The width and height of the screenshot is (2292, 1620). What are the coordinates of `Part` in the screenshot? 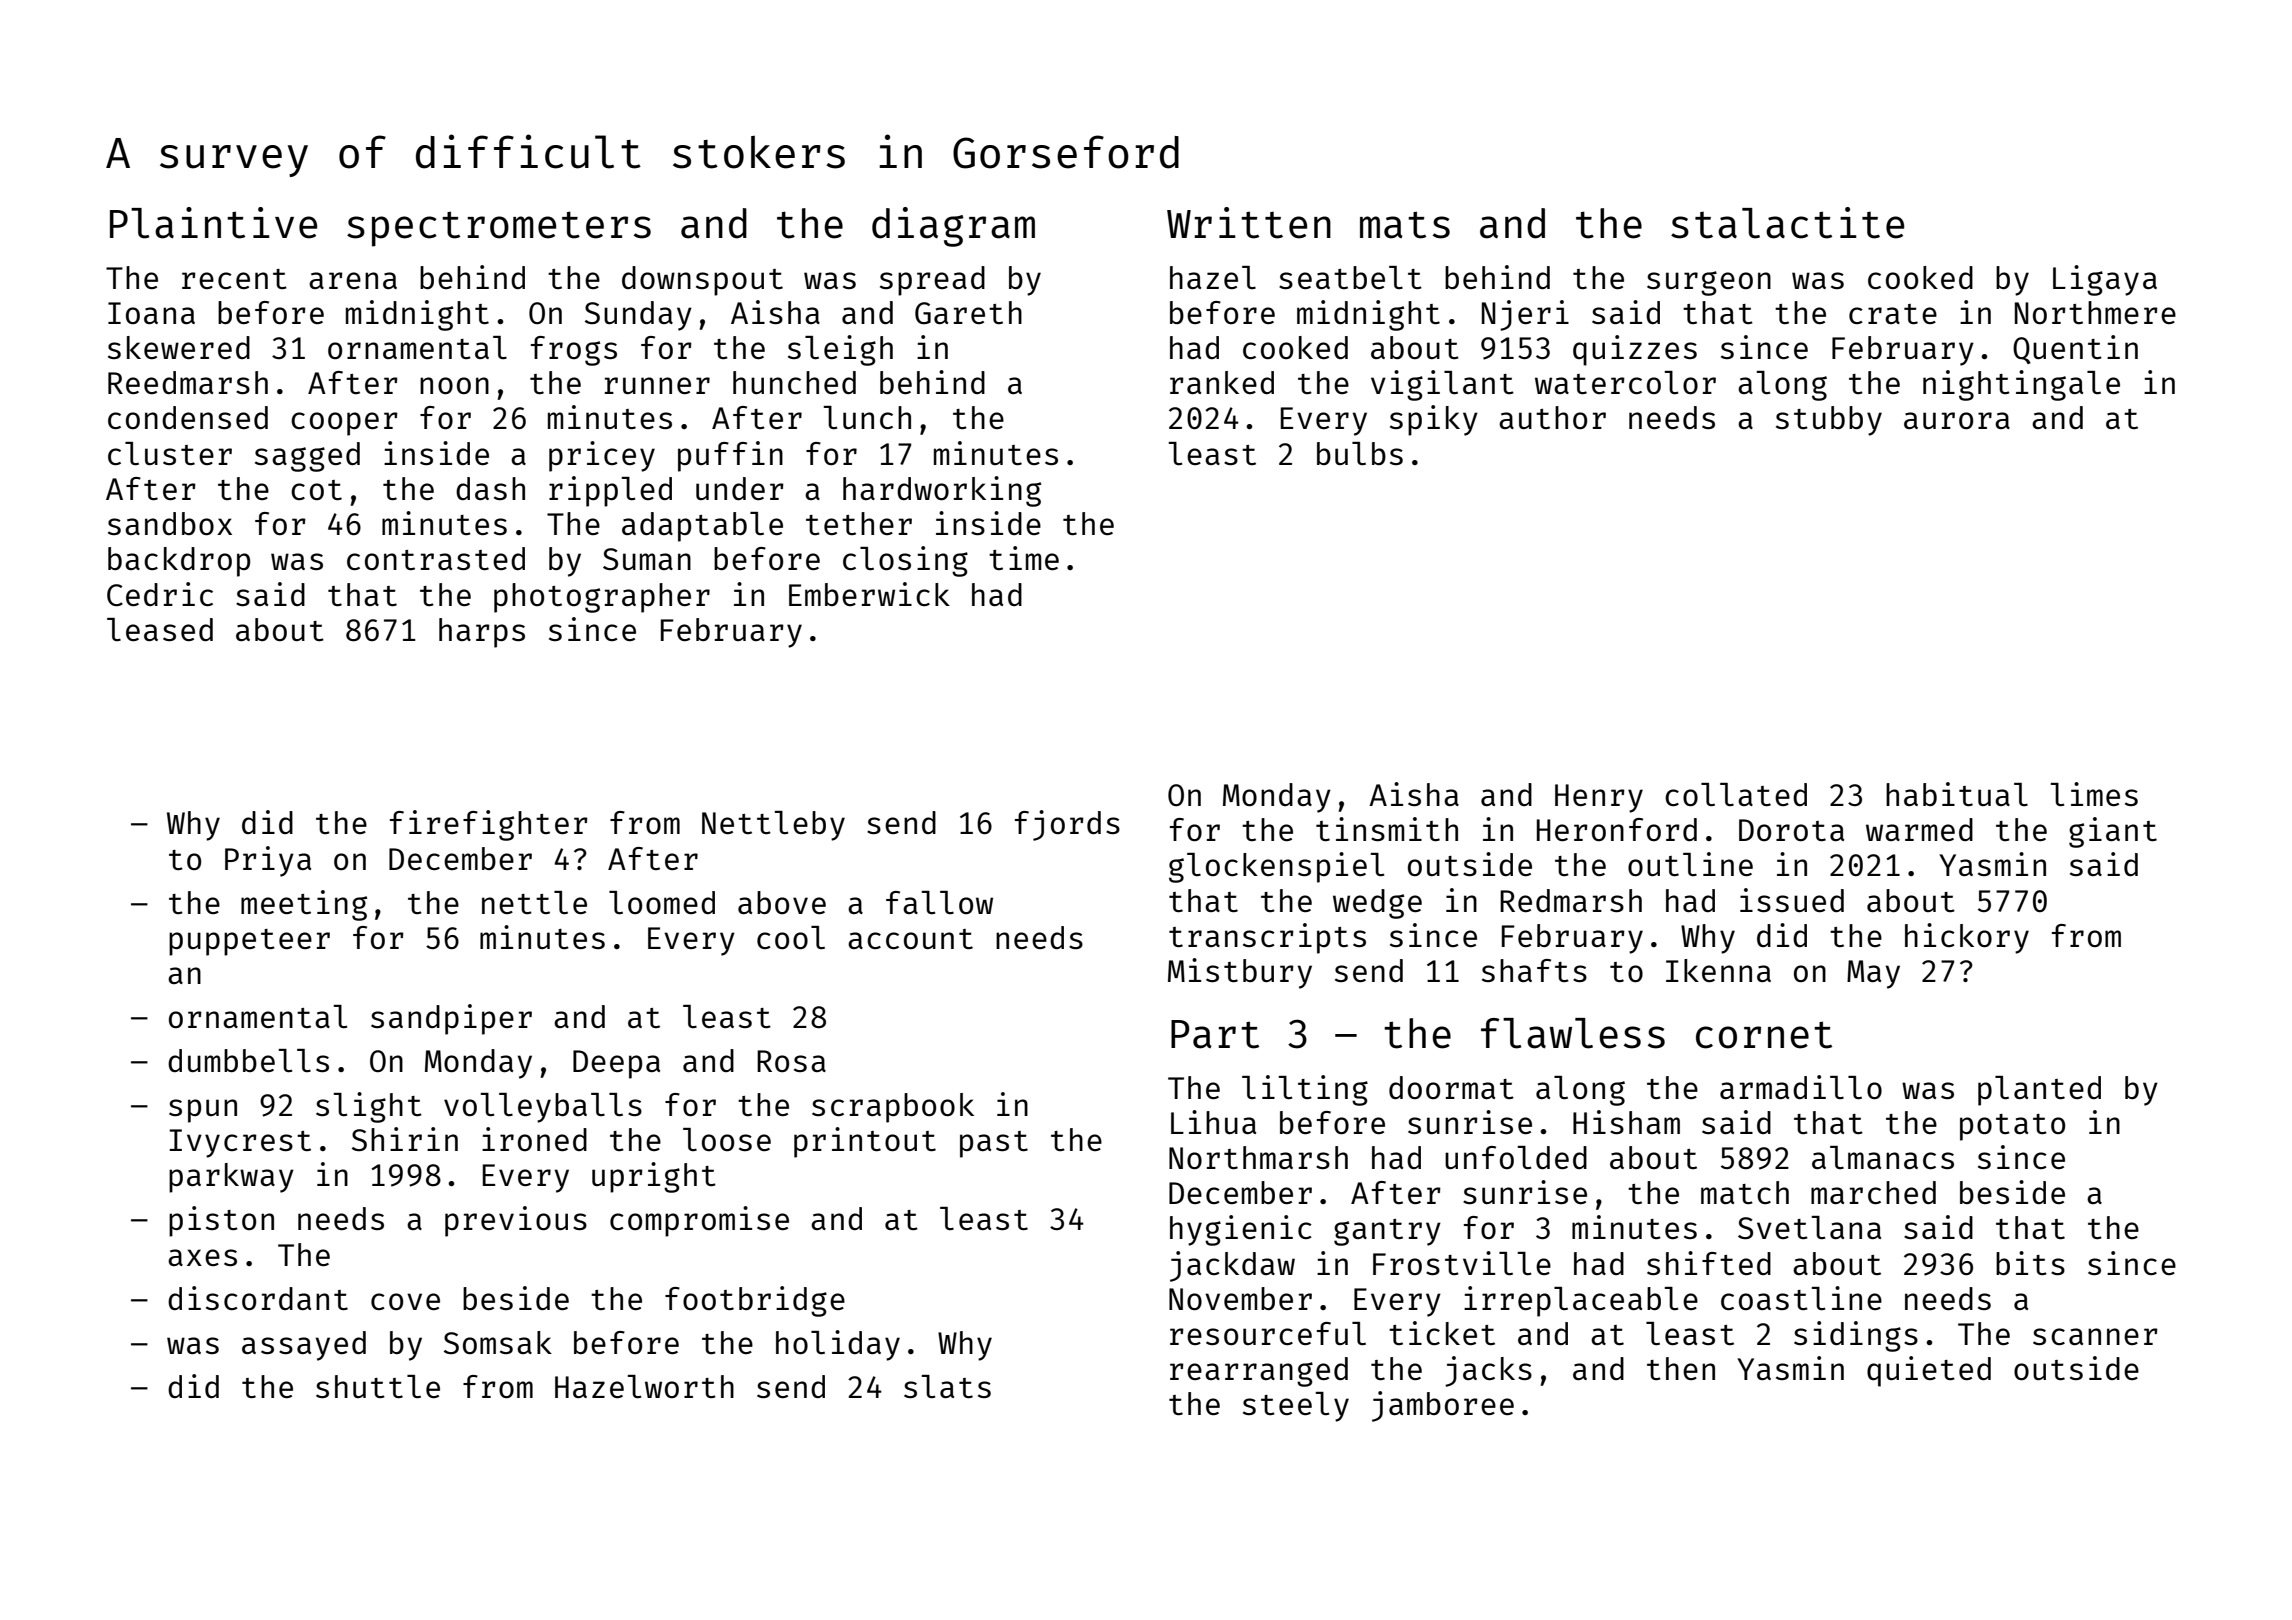 It's located at (1215, 1034).
